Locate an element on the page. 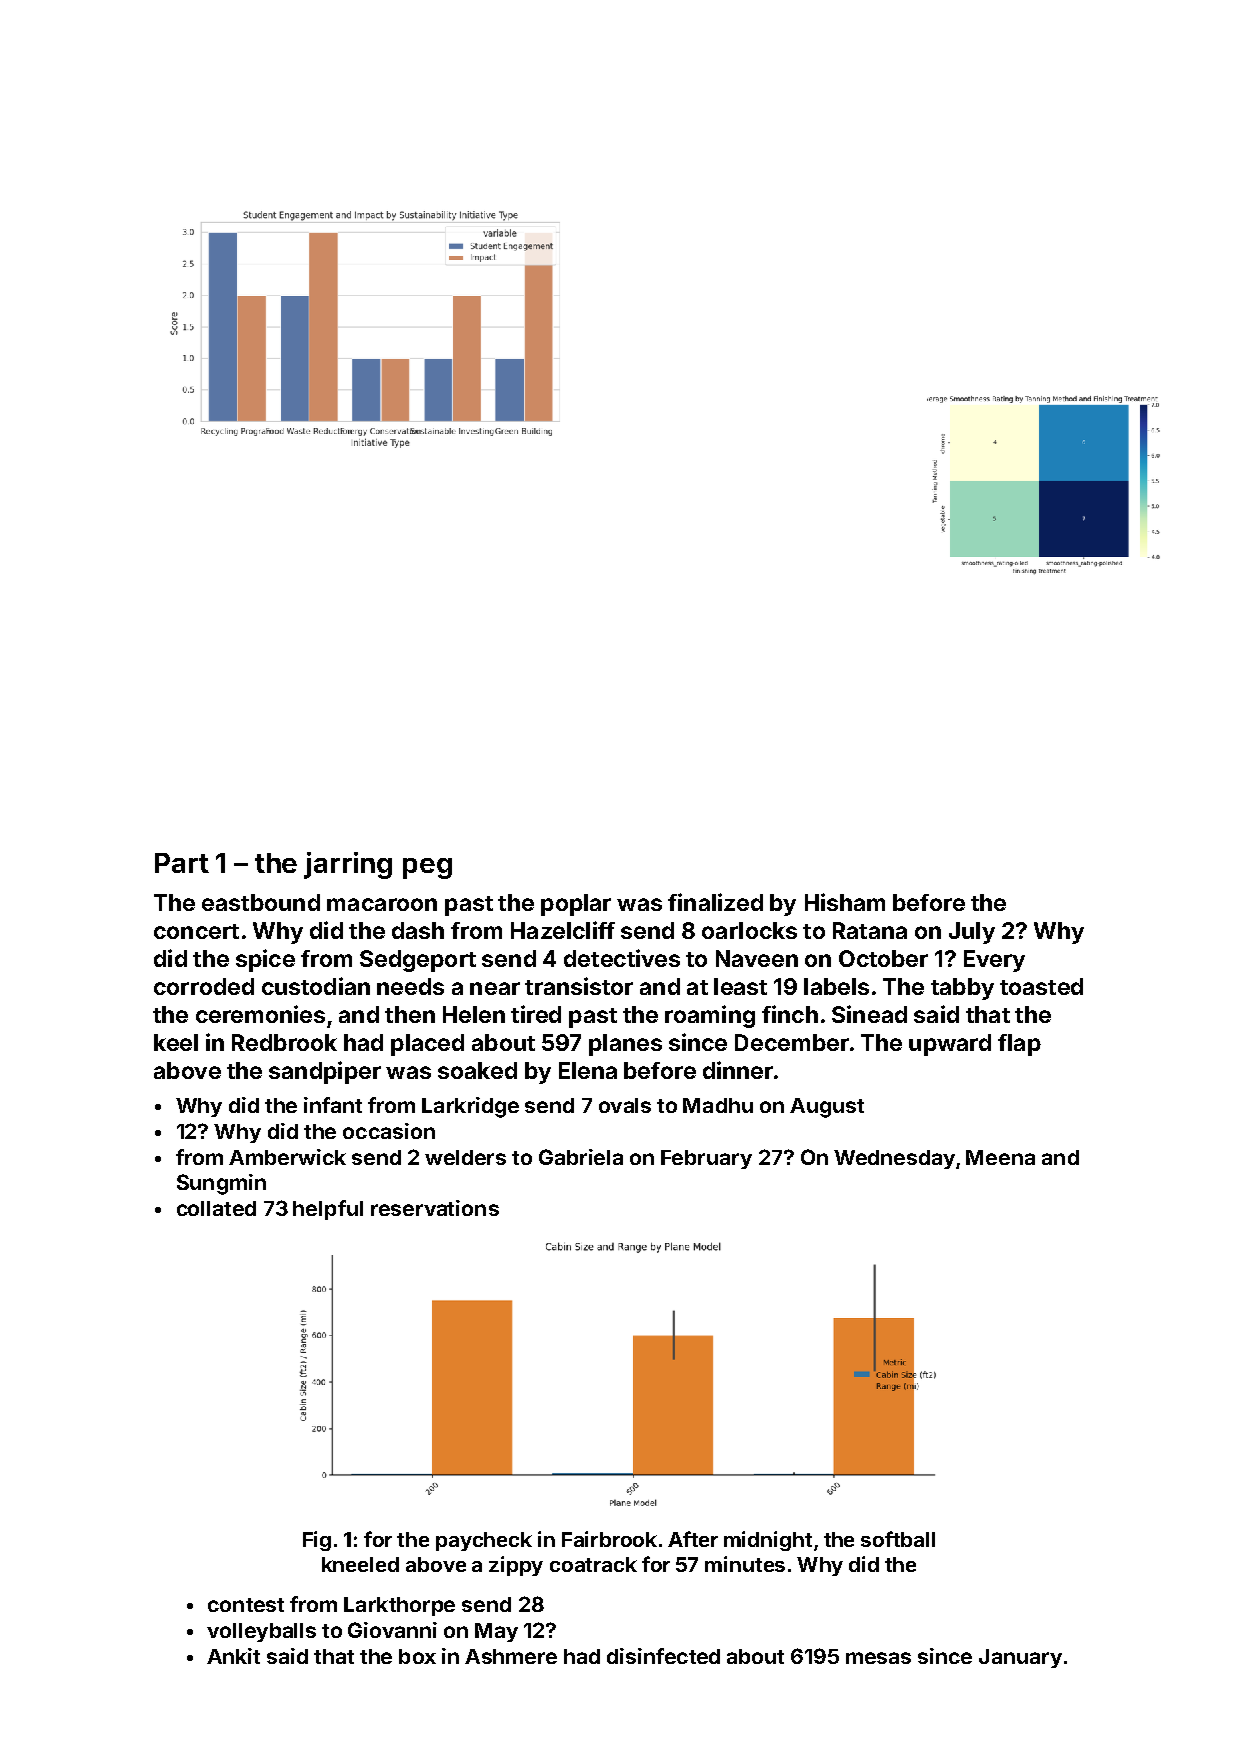  Meena is located at coordinates (1000, 1157).
